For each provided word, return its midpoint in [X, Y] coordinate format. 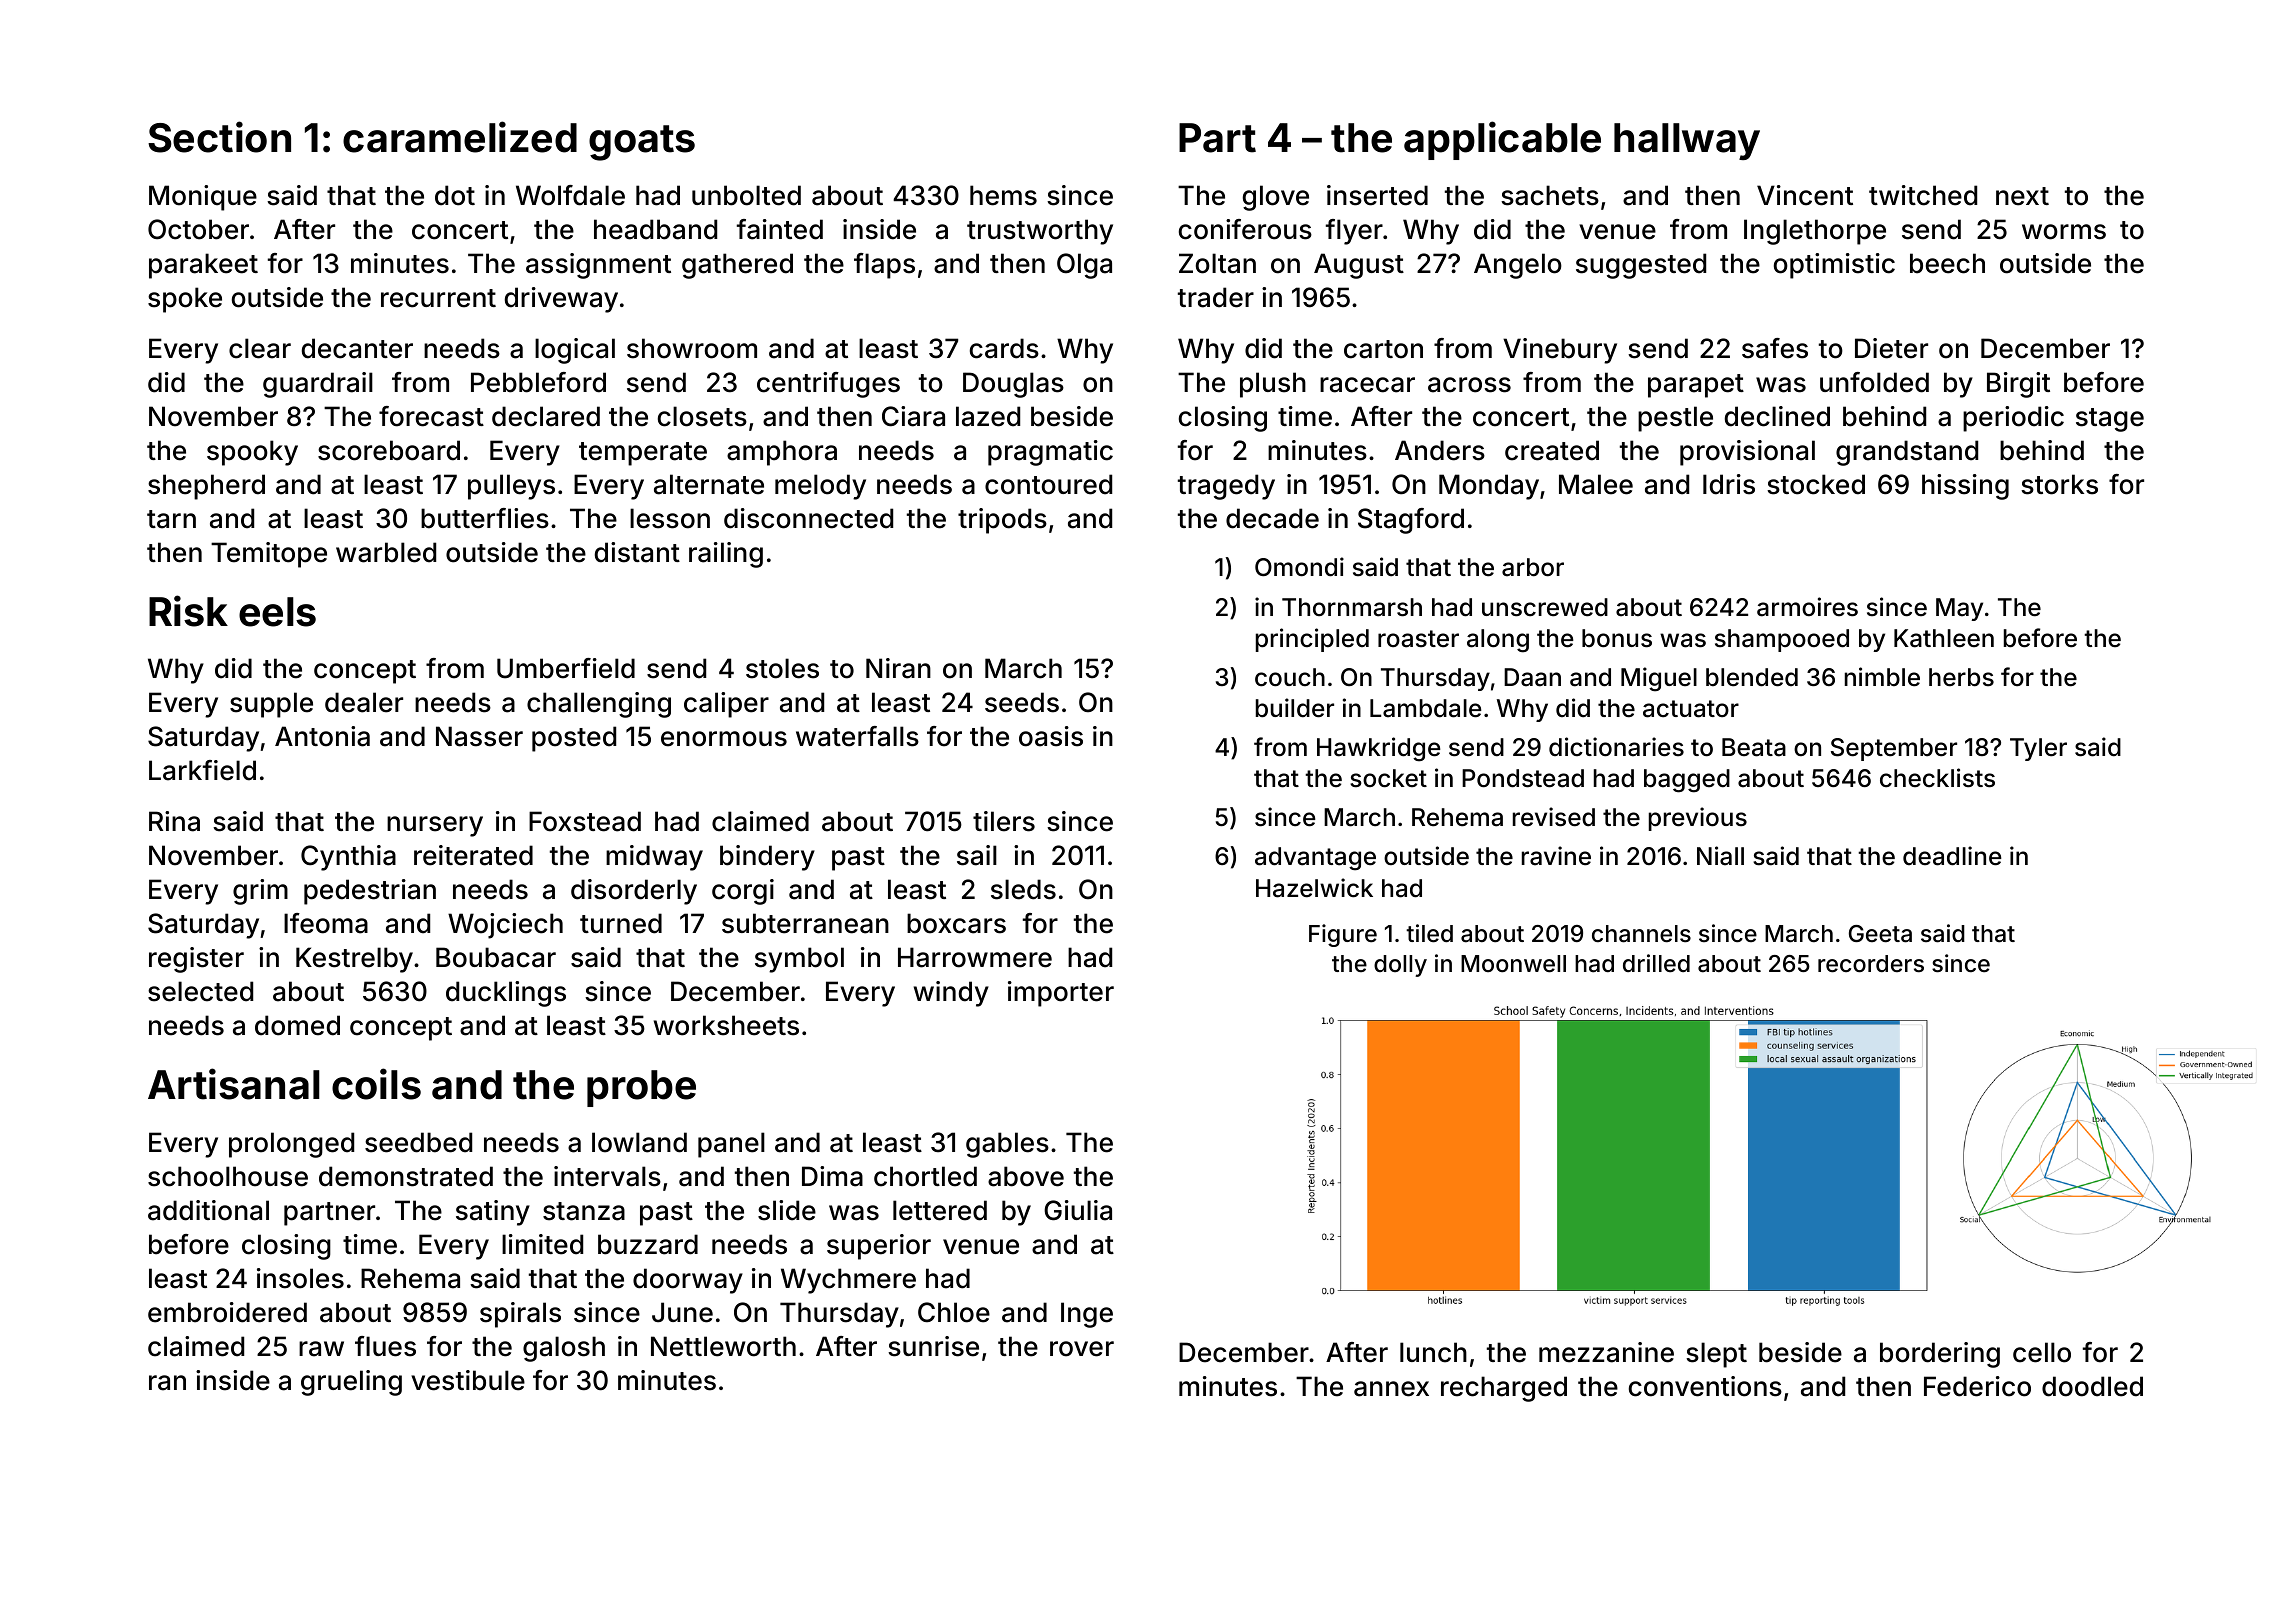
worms [2064, 232]
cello [2042, 1352]
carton [1383, 349]
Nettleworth [723, 1346]
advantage [1315, 859]
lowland [639, 1142]
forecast [431, 416]
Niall [1720, 856]
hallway [1687, 141]
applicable [1502, 140]
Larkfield [202, 770]
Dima [832, 1176]
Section [219, 137]
